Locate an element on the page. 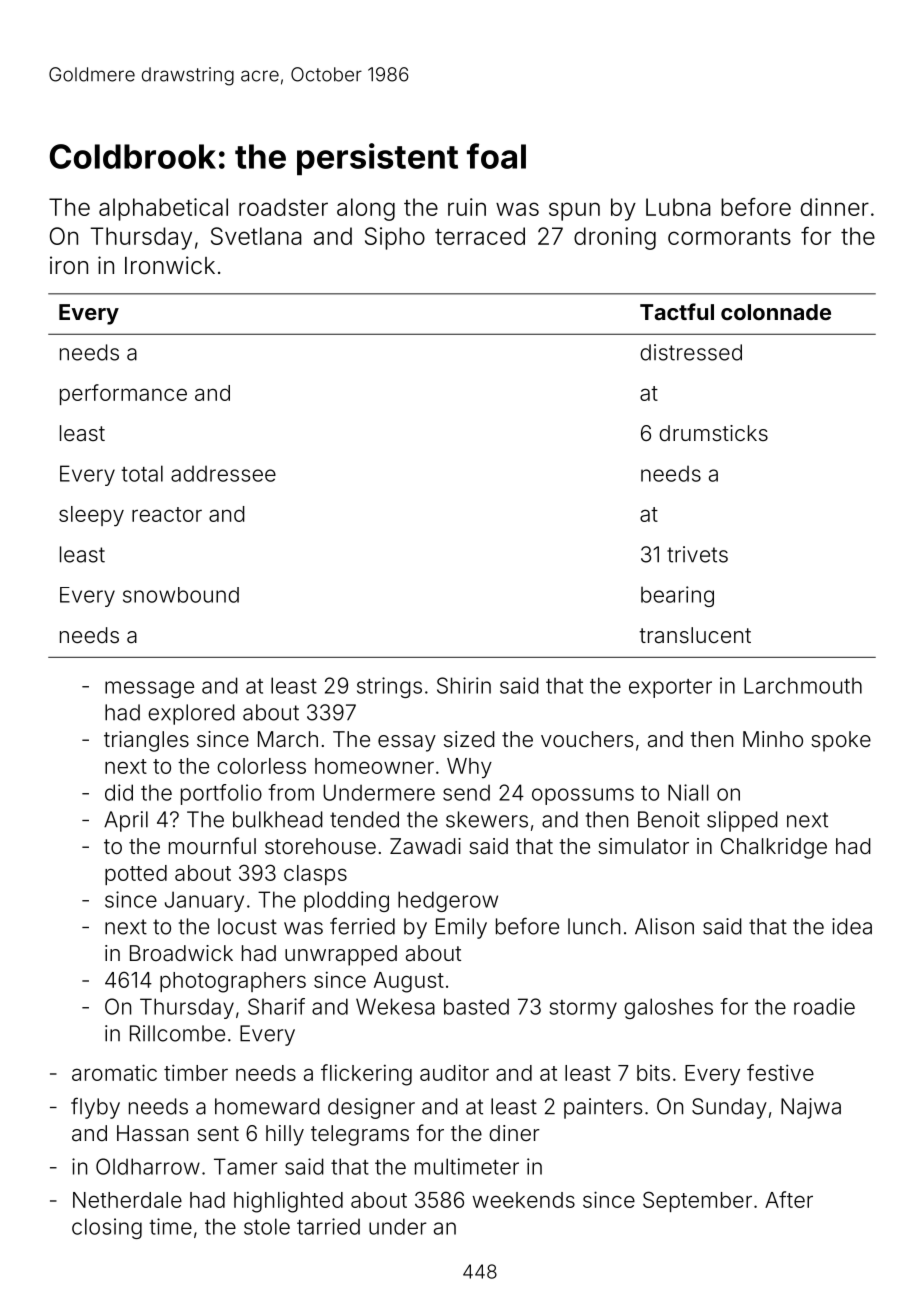 Image resolution: width=924 pixels, height=1314 pixels. strings is located at coordinates (389, 687).
